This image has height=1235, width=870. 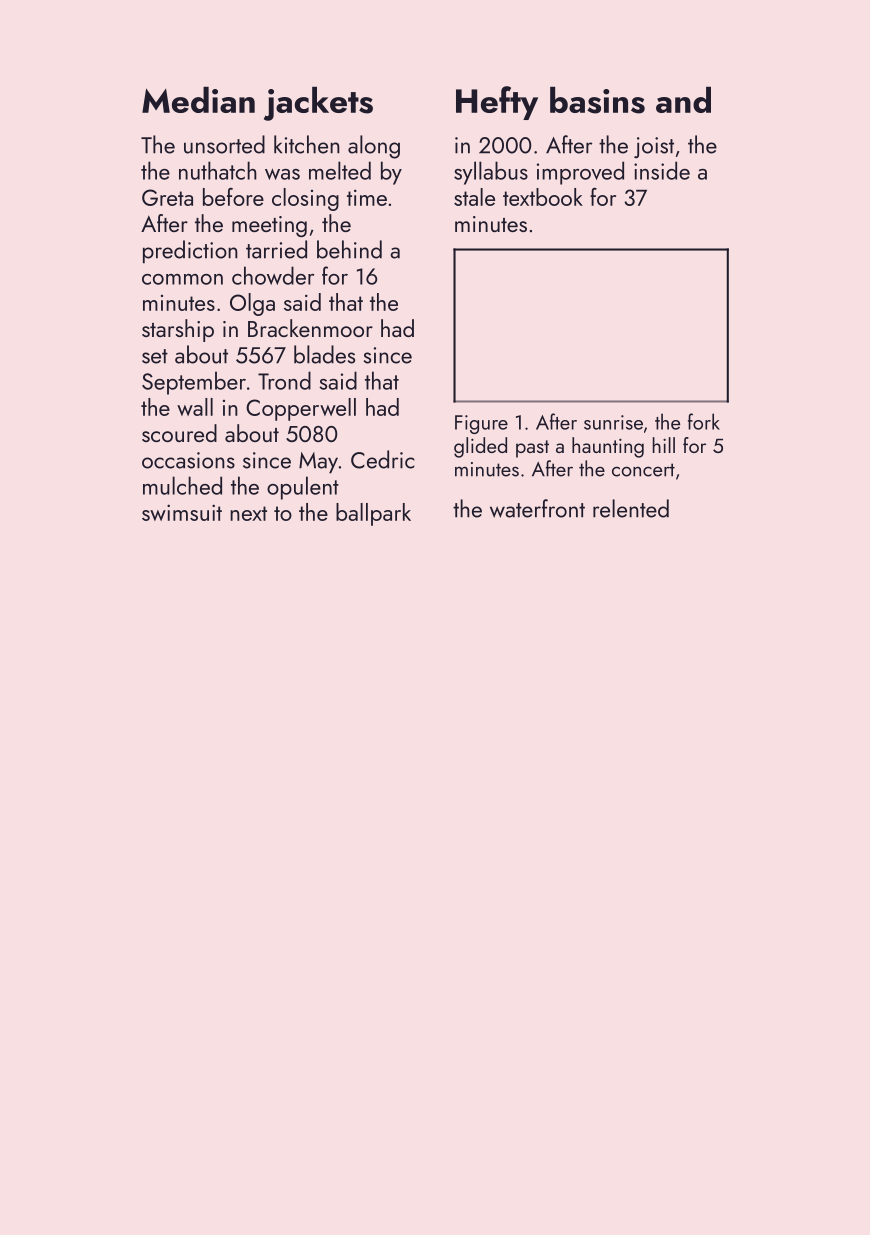 I want to click on ballpark, so click(x=373, y=514).
